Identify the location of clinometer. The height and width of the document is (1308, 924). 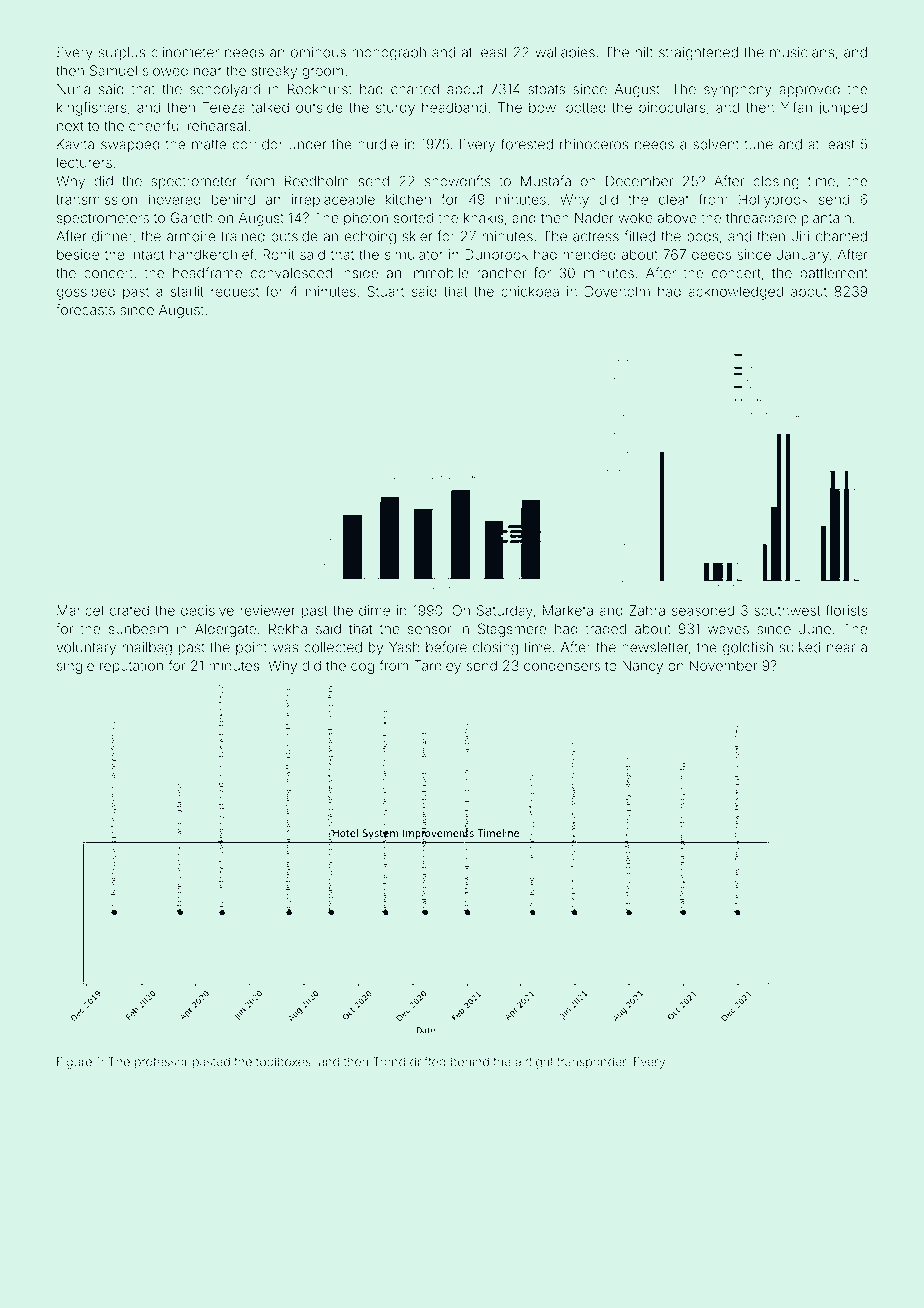
(185, 52).
